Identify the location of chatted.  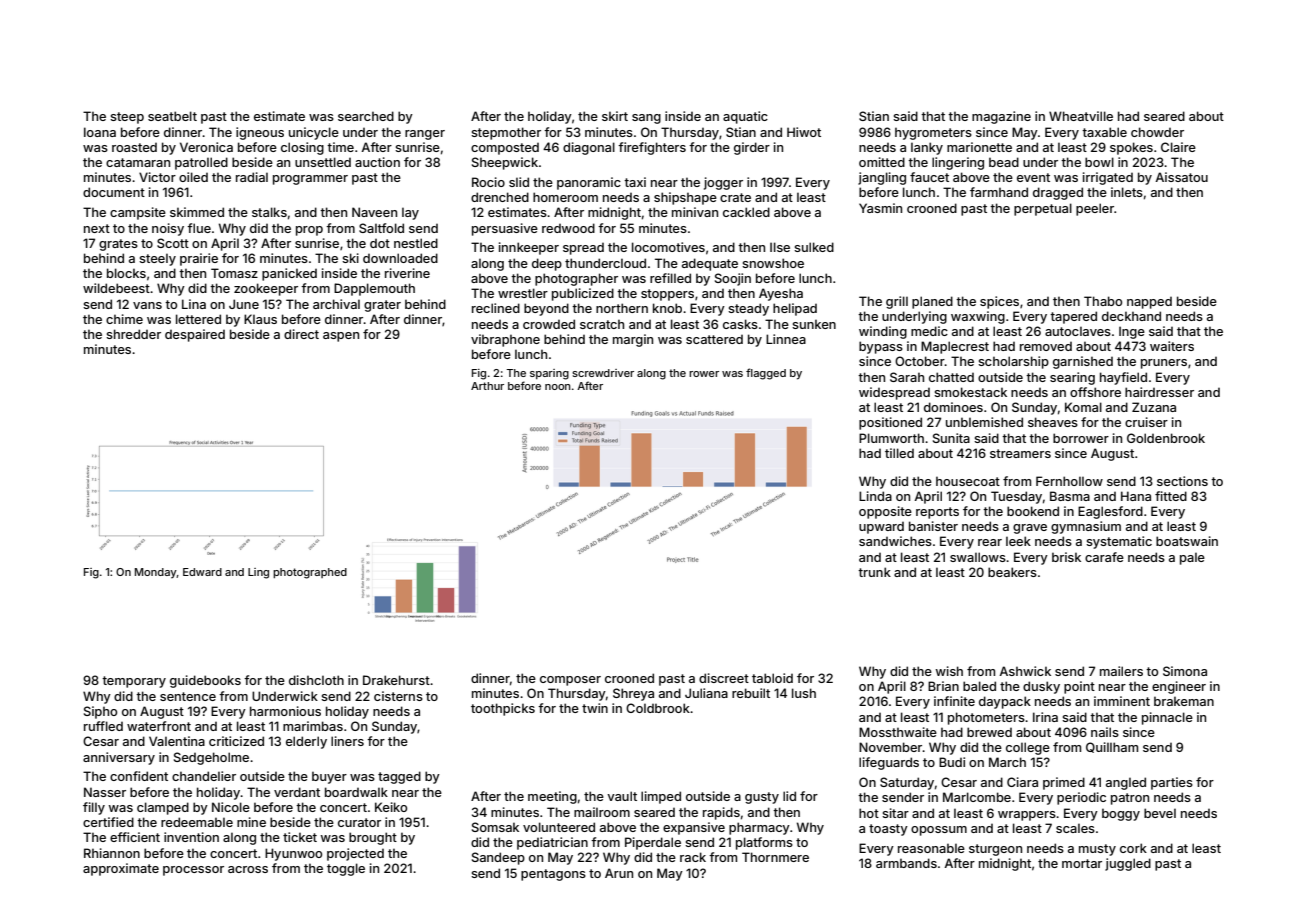
(951, 377).
